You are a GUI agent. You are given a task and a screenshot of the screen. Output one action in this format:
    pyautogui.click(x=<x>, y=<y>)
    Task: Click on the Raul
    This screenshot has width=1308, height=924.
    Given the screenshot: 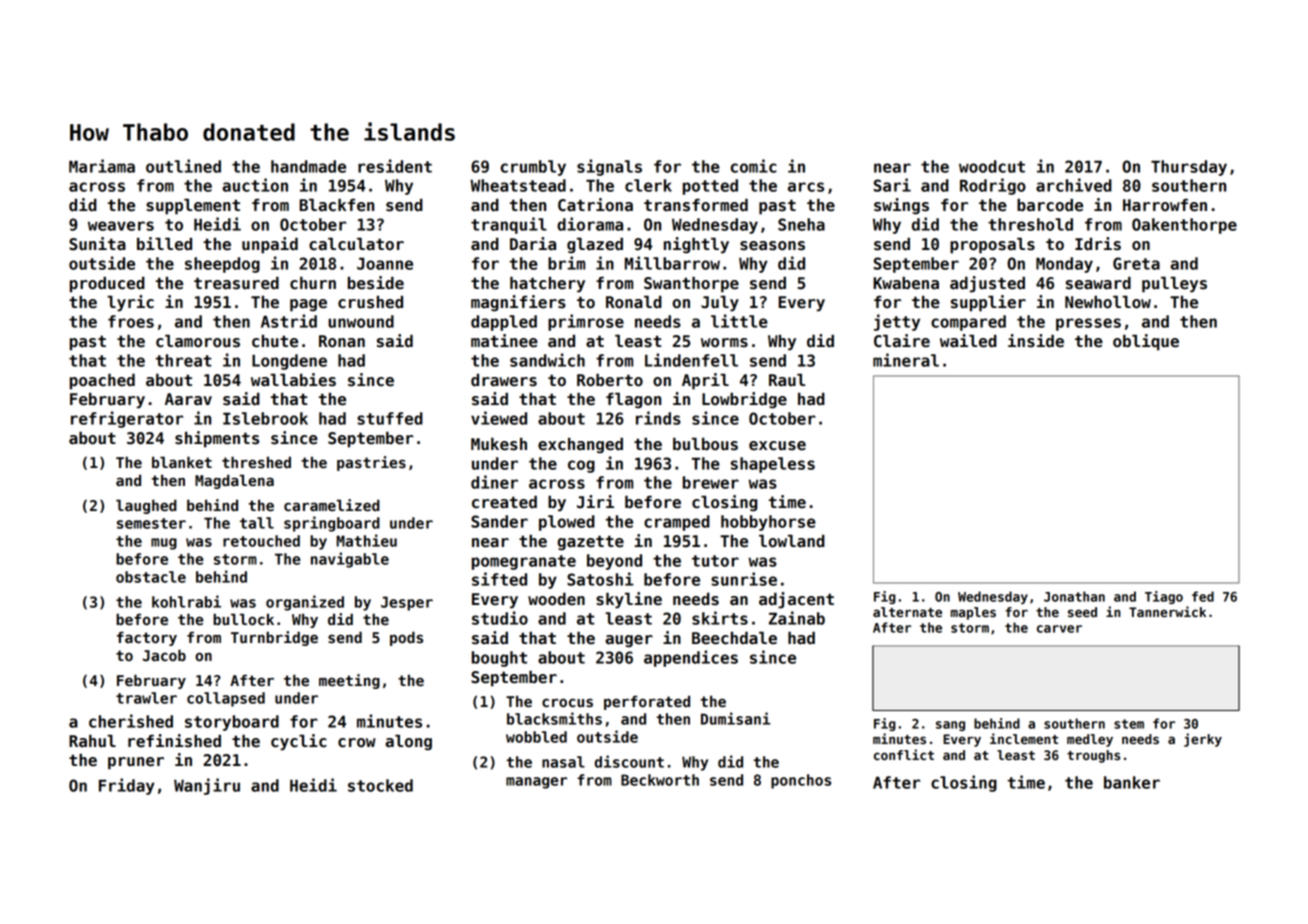 What is the action you would take?
    pyautogui.click(x=787, y=380)
